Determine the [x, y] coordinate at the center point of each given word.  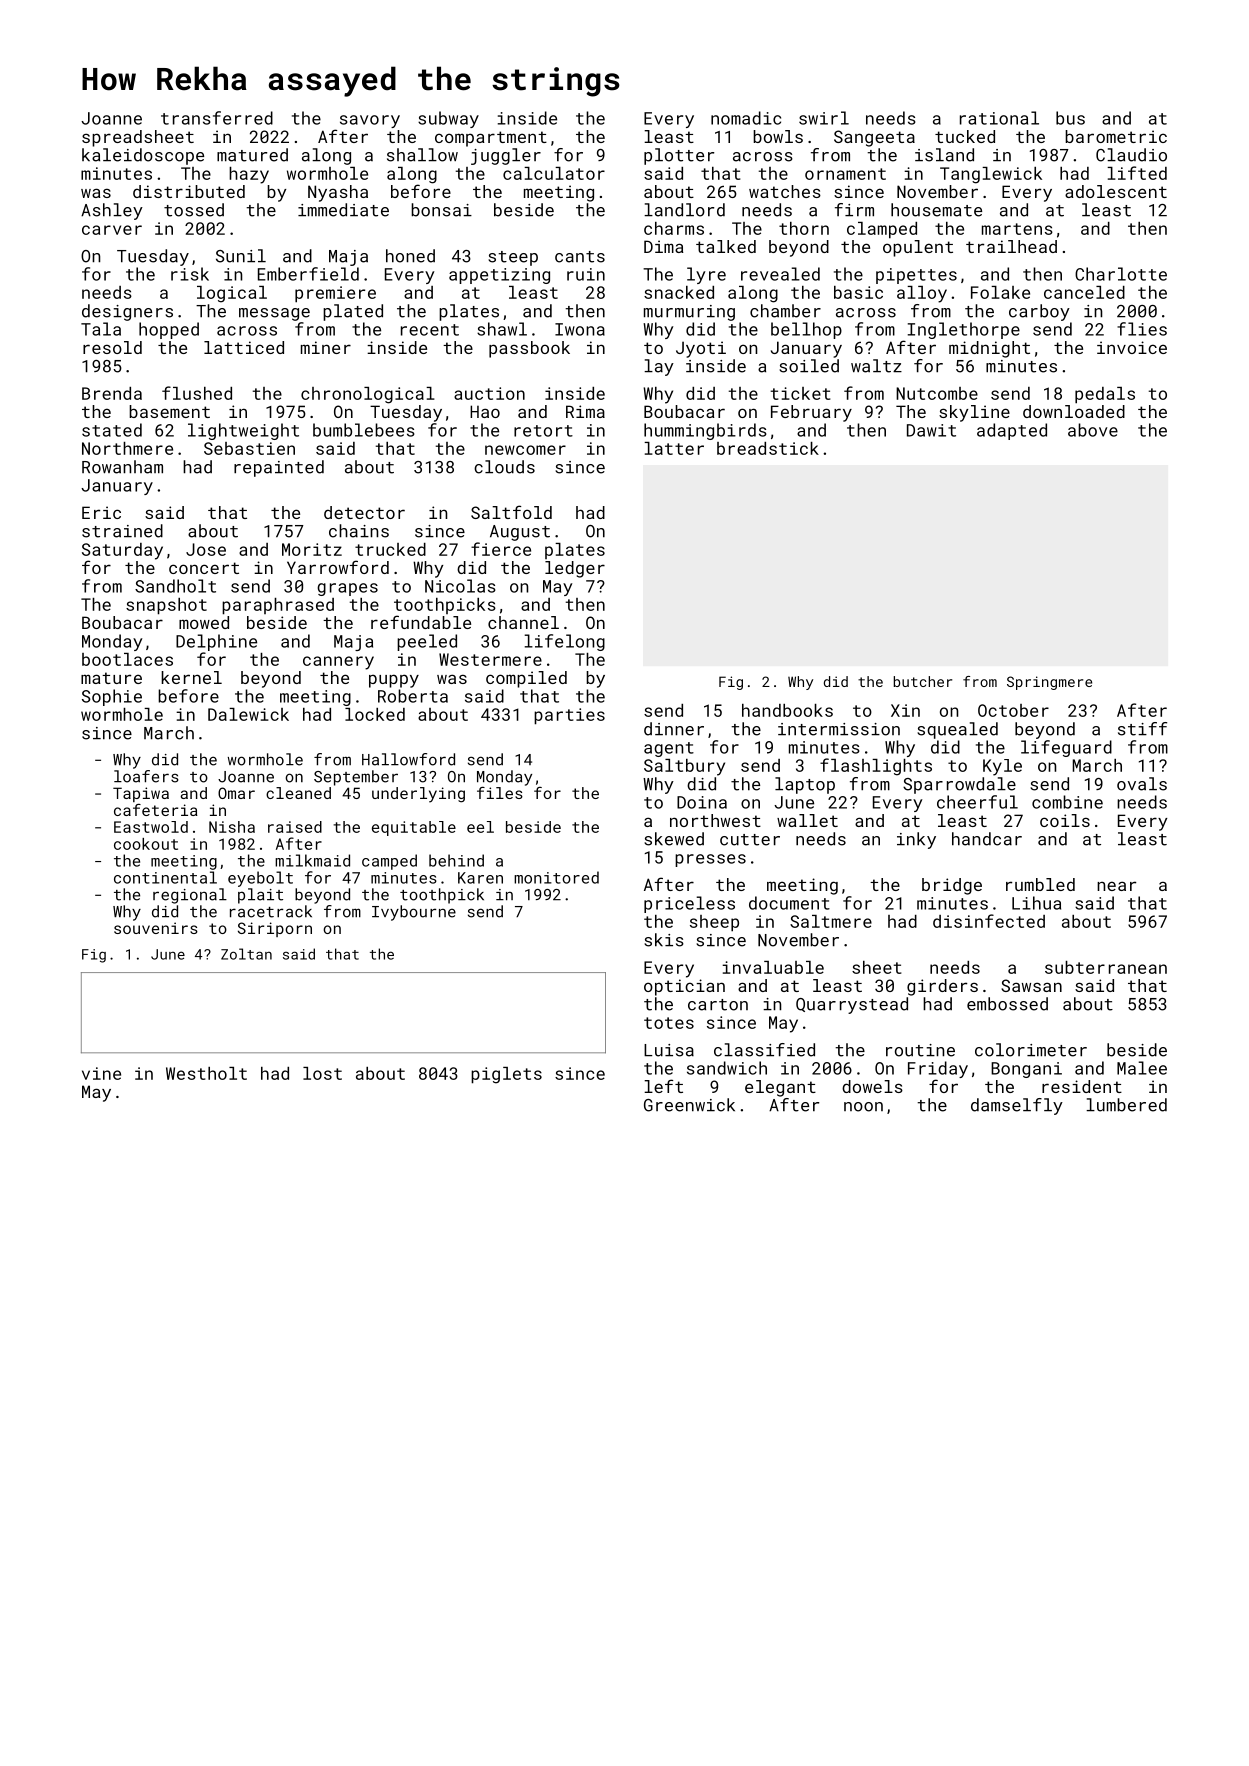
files [500, 793]
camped [389, 862]
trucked [390, 549]
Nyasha [338, 193]
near [1116, 886]
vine [101, 1073]
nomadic [746, 118]
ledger [575, 569]
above [1093, 430]
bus [1070, 118]
